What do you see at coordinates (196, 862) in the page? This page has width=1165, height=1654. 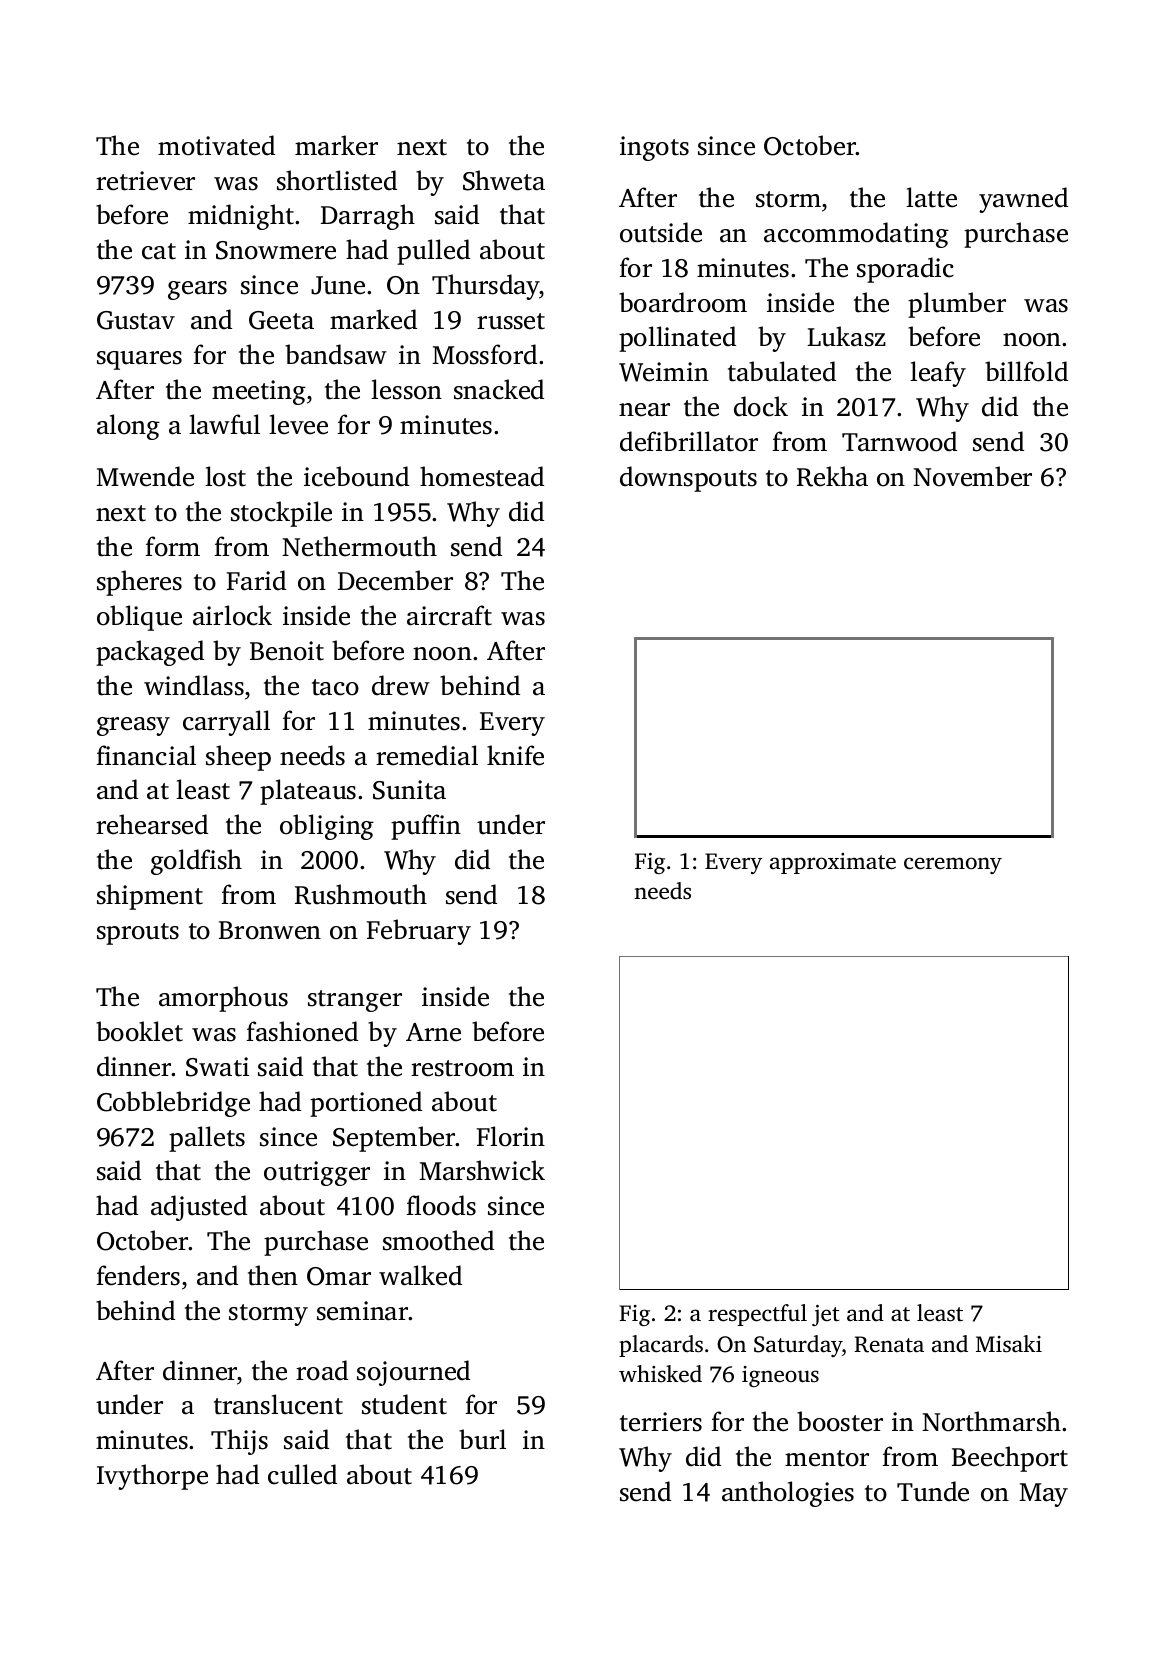 I see `goldfish` at bounding box center [196, 862].
